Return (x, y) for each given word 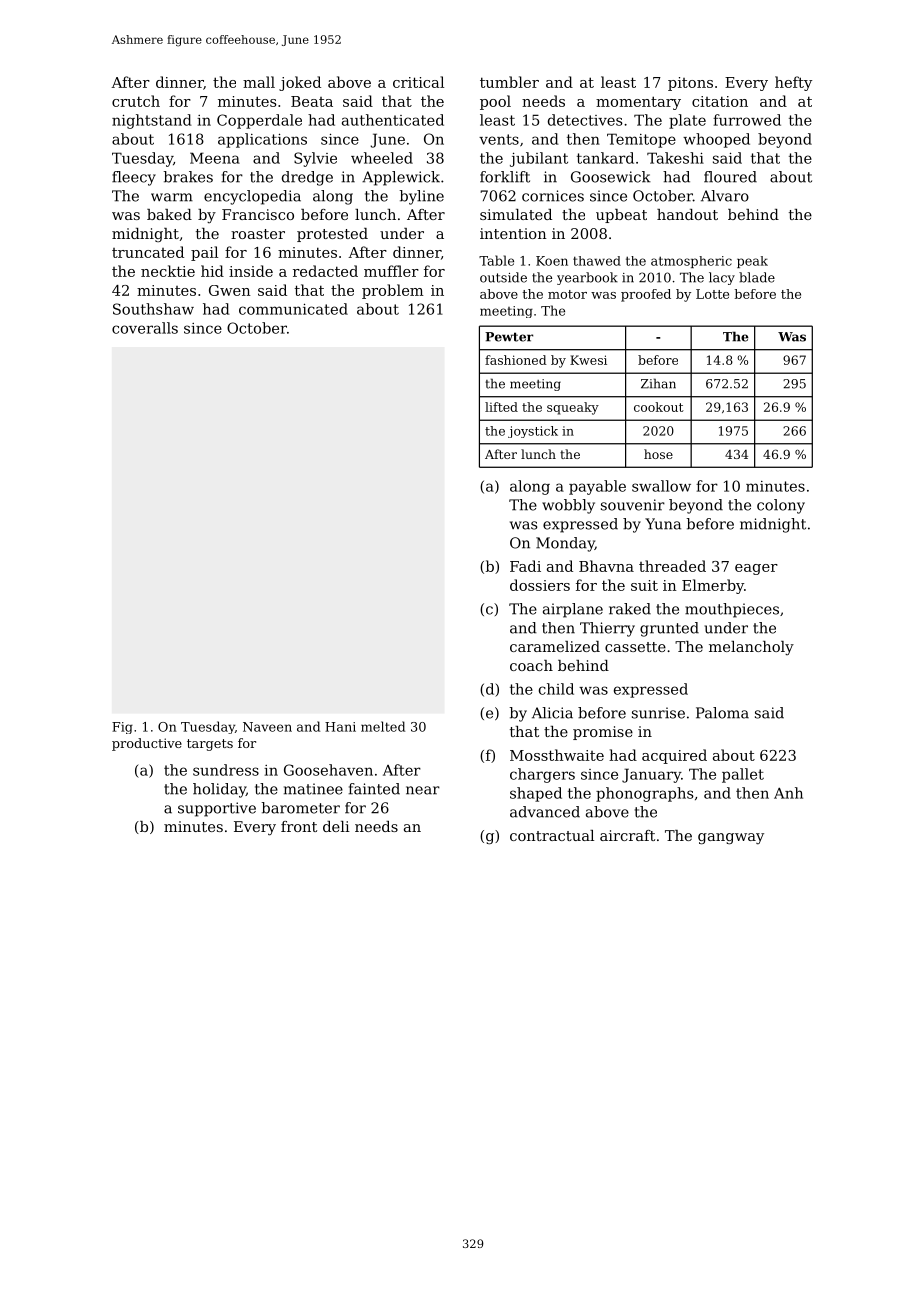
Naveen (267, 727)
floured (730, 177)
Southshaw (153, 309)
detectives (585, 120)
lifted (501, 407)
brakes (188, 177)
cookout (659, 407)
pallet (743, 775)
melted (383, 726)
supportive (217, 809)
